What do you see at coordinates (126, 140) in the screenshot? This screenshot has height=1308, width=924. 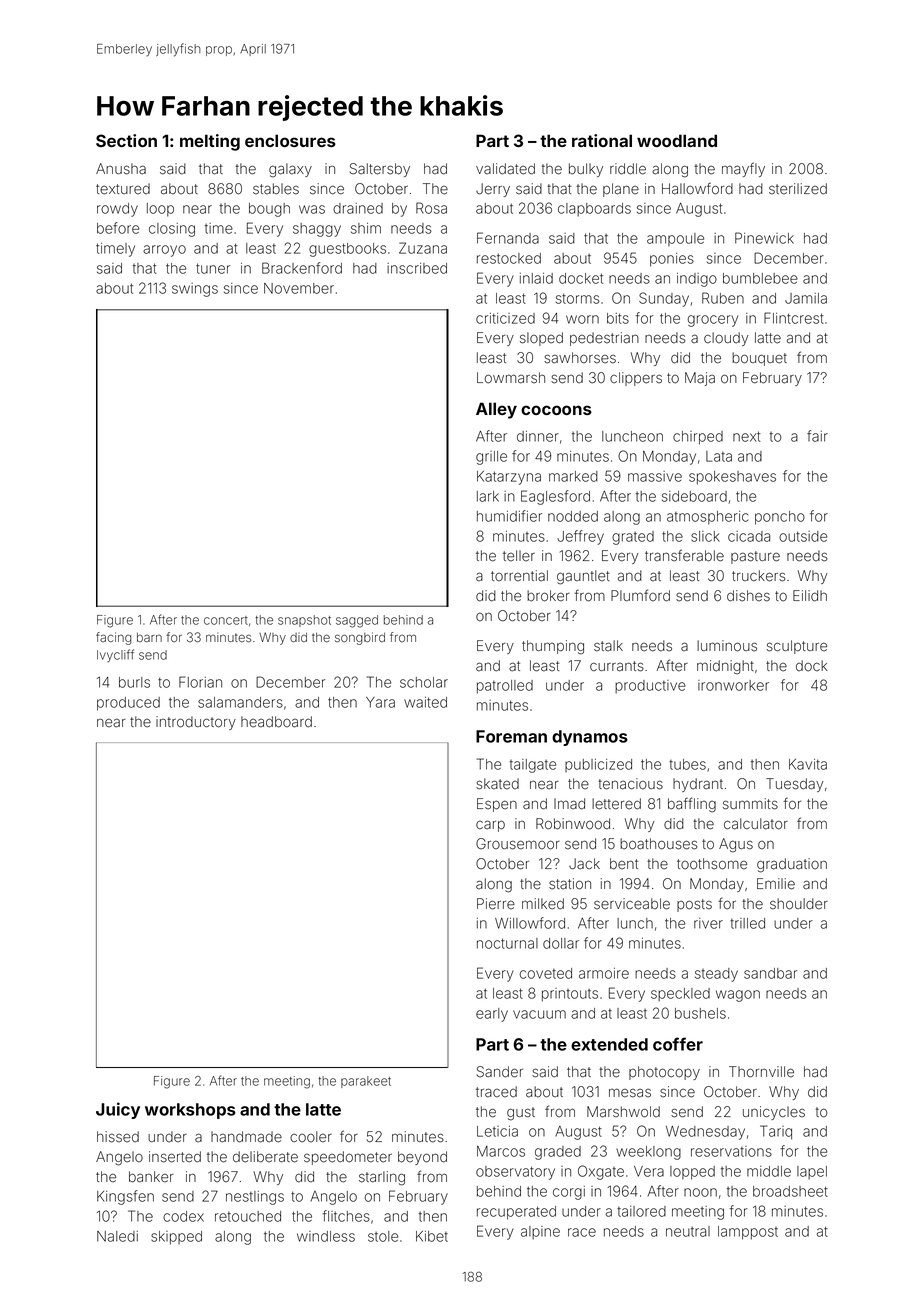 I see `Section` at bounding box center [126, 140].
